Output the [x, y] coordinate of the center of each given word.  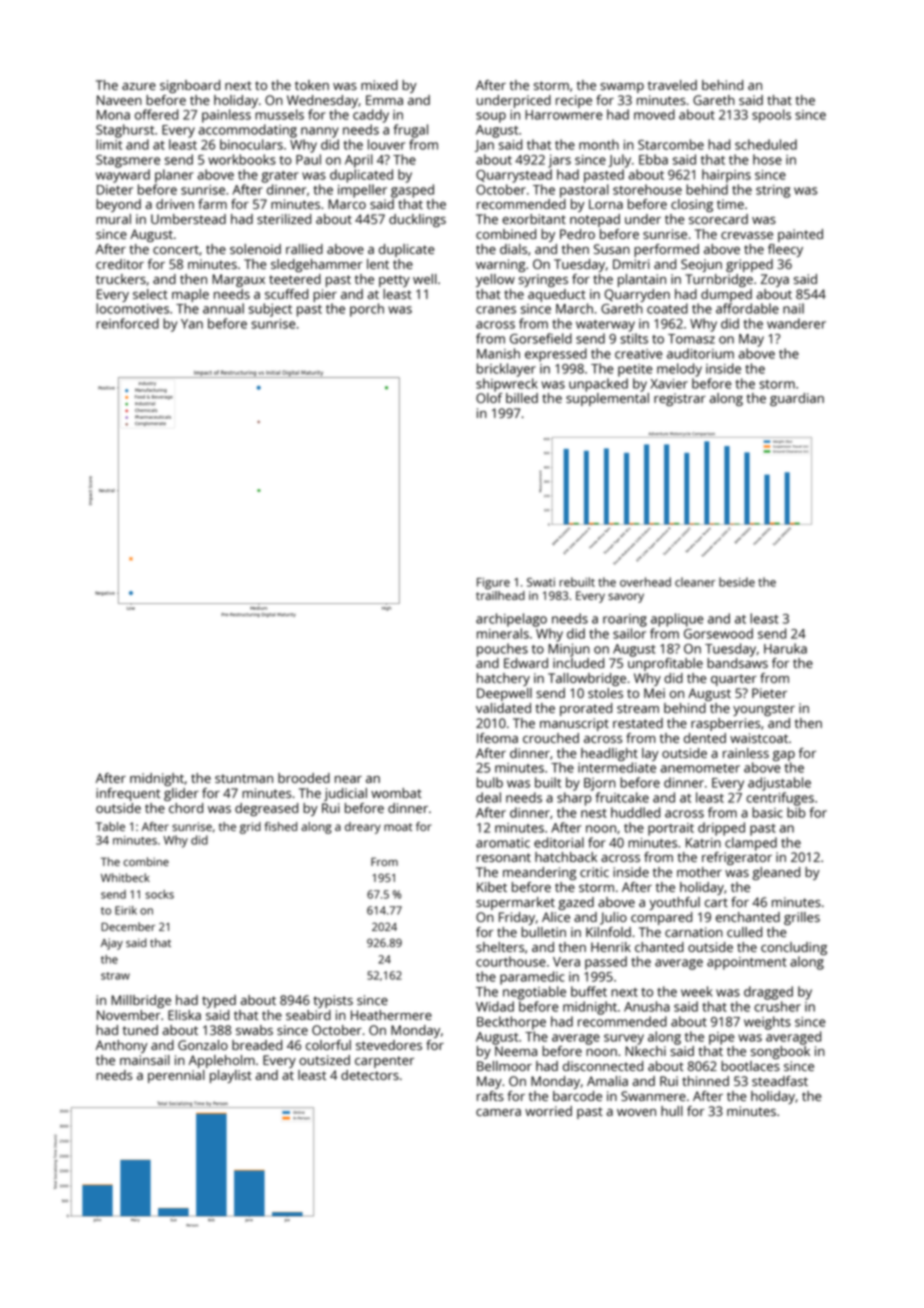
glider [181, 794]
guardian [797, 399]
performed [666, 250]
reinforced [127, 323]
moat [398, 827]
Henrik [611, 947]
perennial [176, 1076]
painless [226, 116]
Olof [489, 398]
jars [559, 161]
